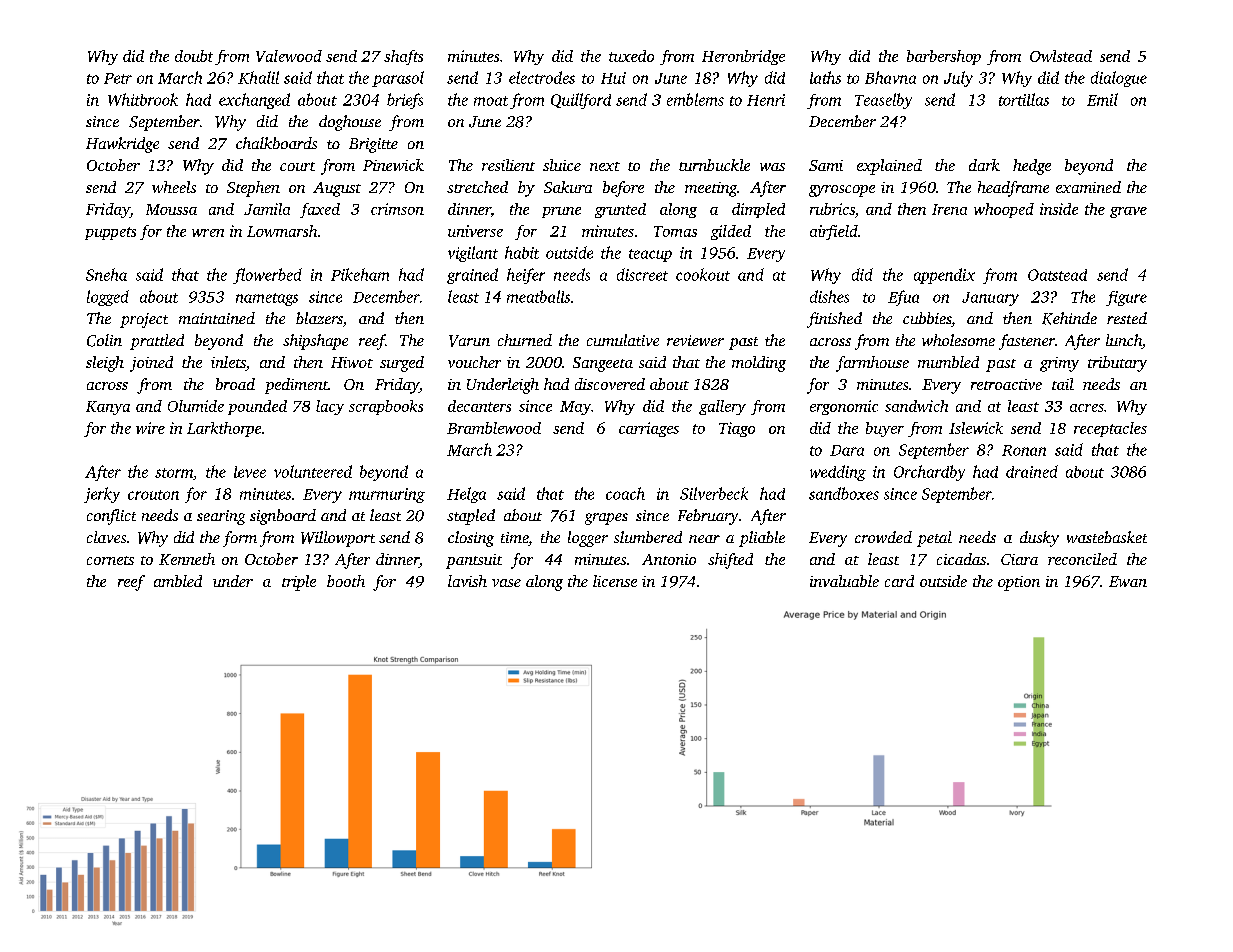  Describe the element at coordinates (1128, 212) in the screenshot. I see `grave` at that location.
